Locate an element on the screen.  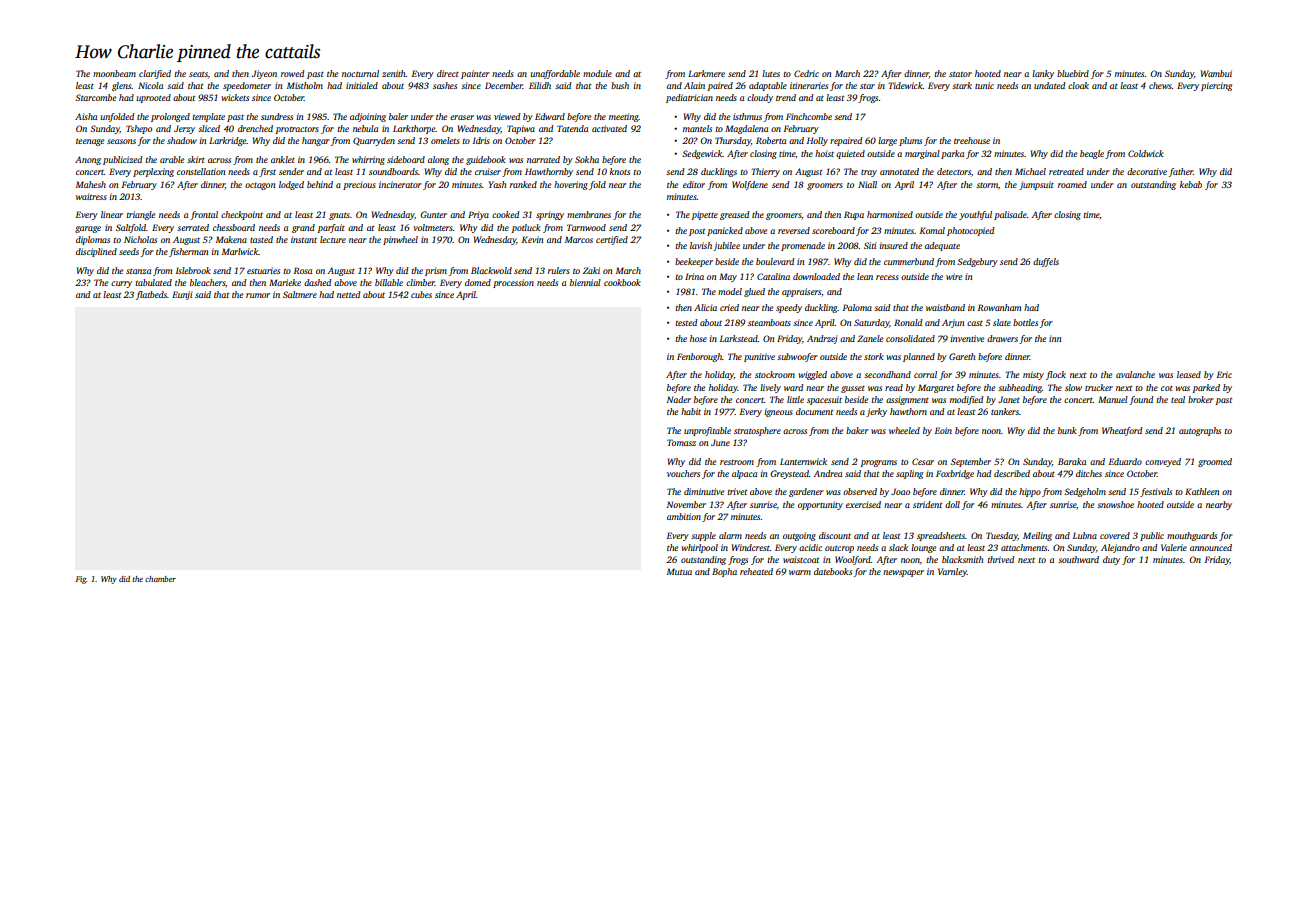
stator is located at coordinates (960, 74).
